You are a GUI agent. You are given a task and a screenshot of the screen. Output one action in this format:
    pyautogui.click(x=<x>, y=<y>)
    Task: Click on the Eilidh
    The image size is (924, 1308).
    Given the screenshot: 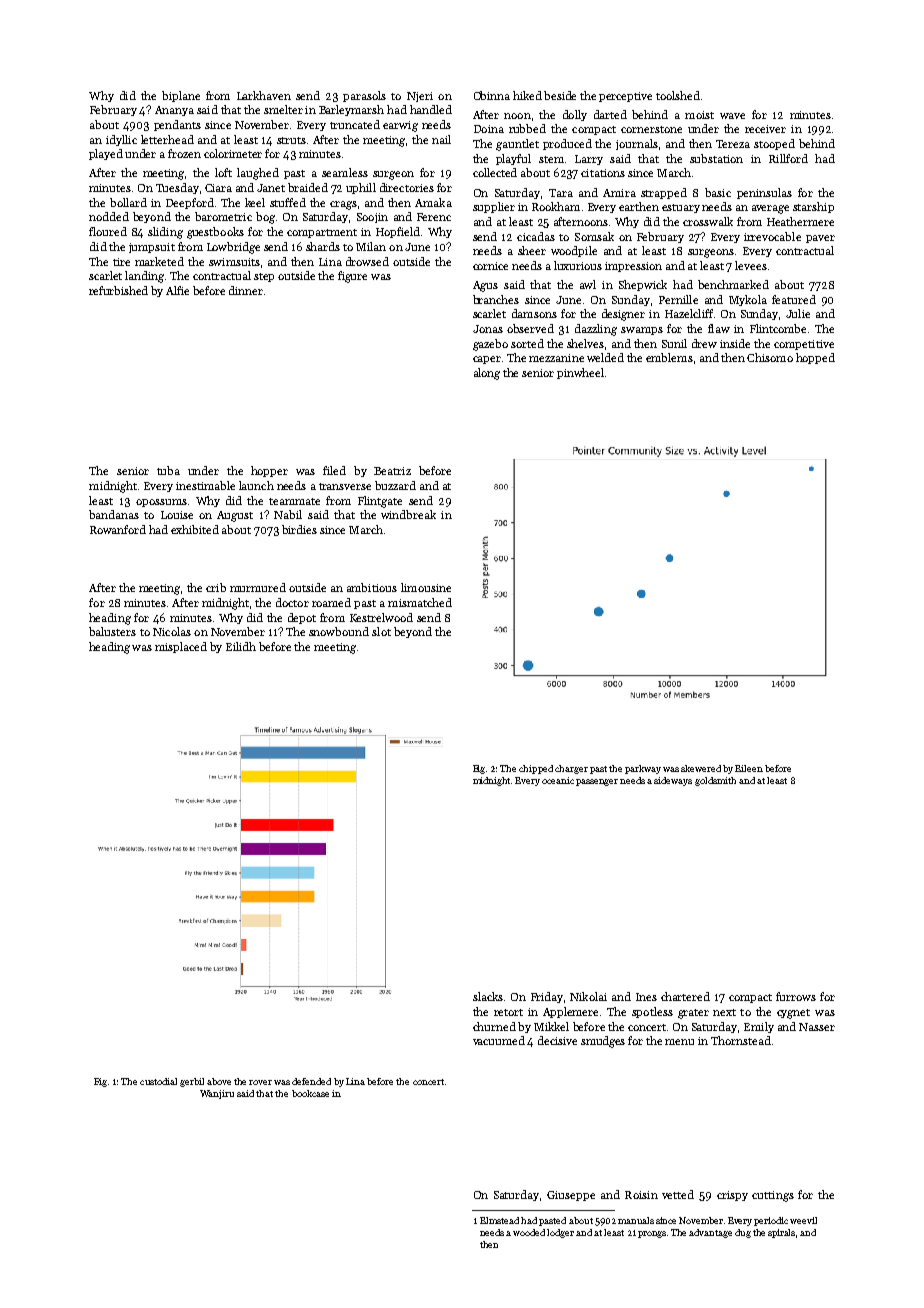 What is the action you would take?
    pyautogui.click(x=241, y=646)
